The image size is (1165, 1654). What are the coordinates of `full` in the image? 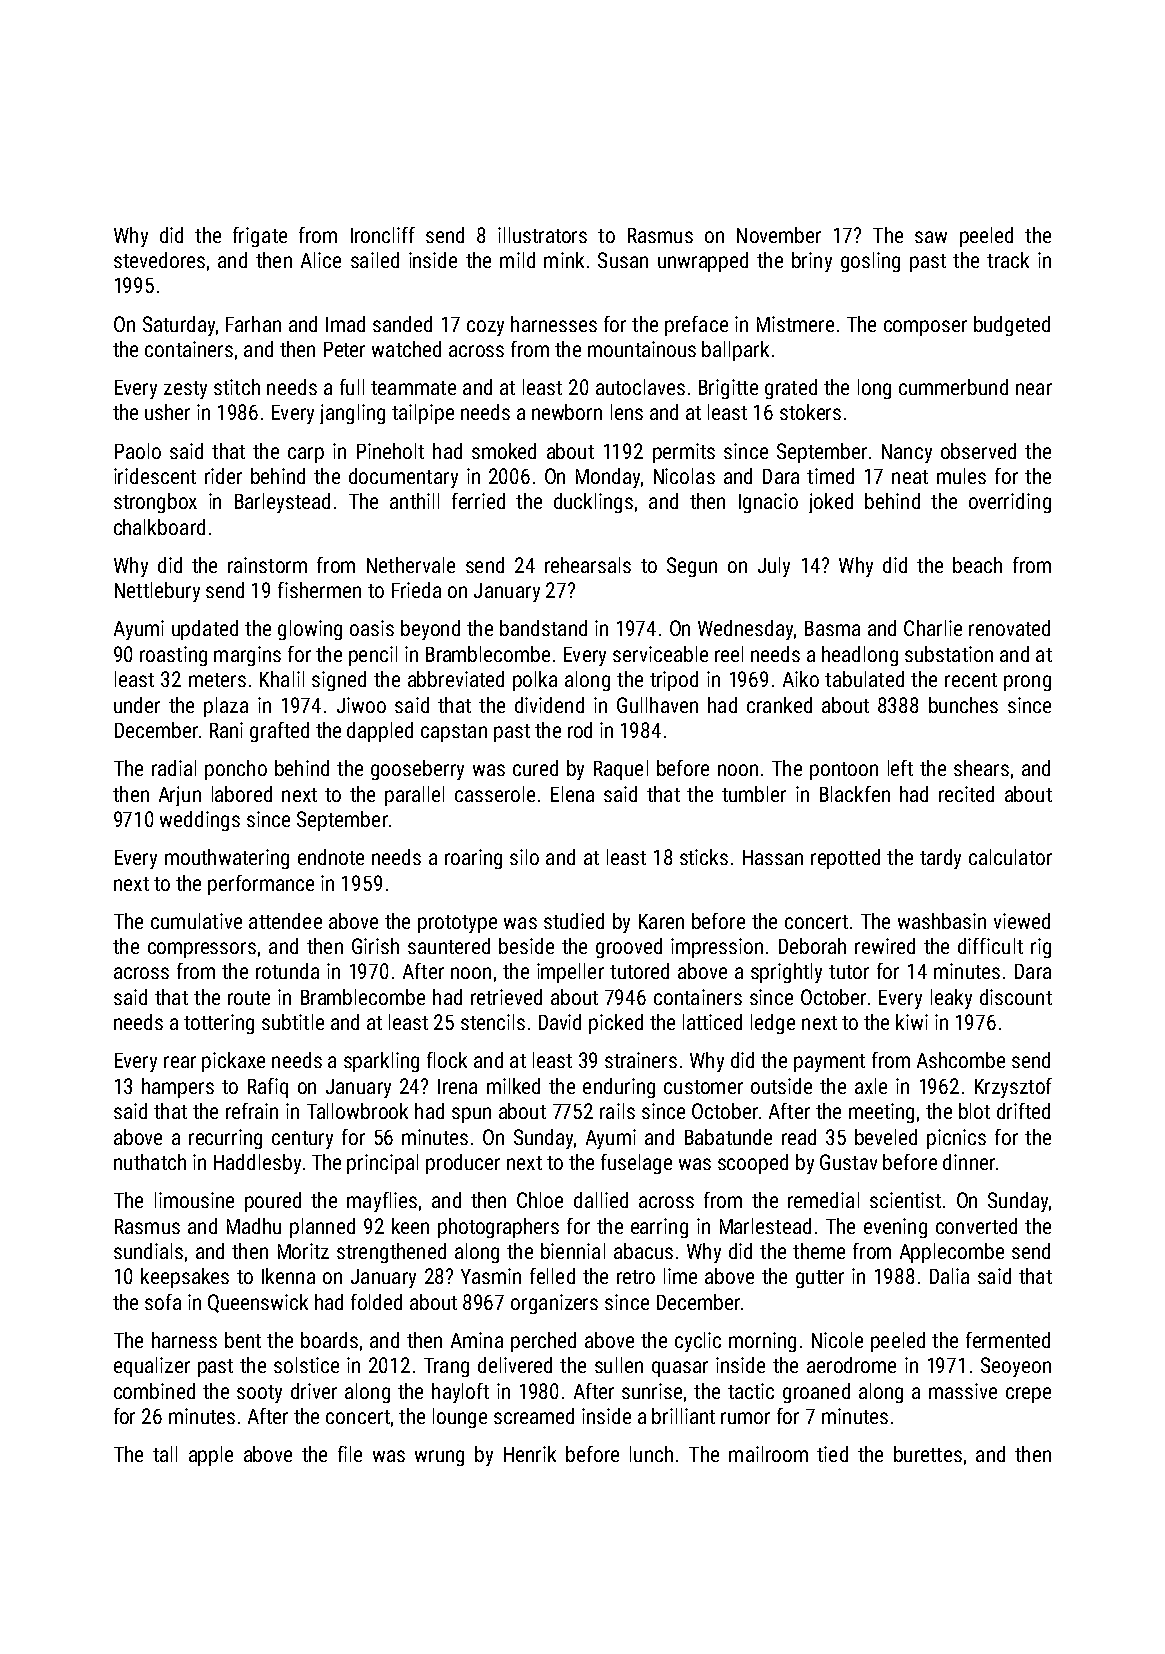 It's located at (352, 387).
